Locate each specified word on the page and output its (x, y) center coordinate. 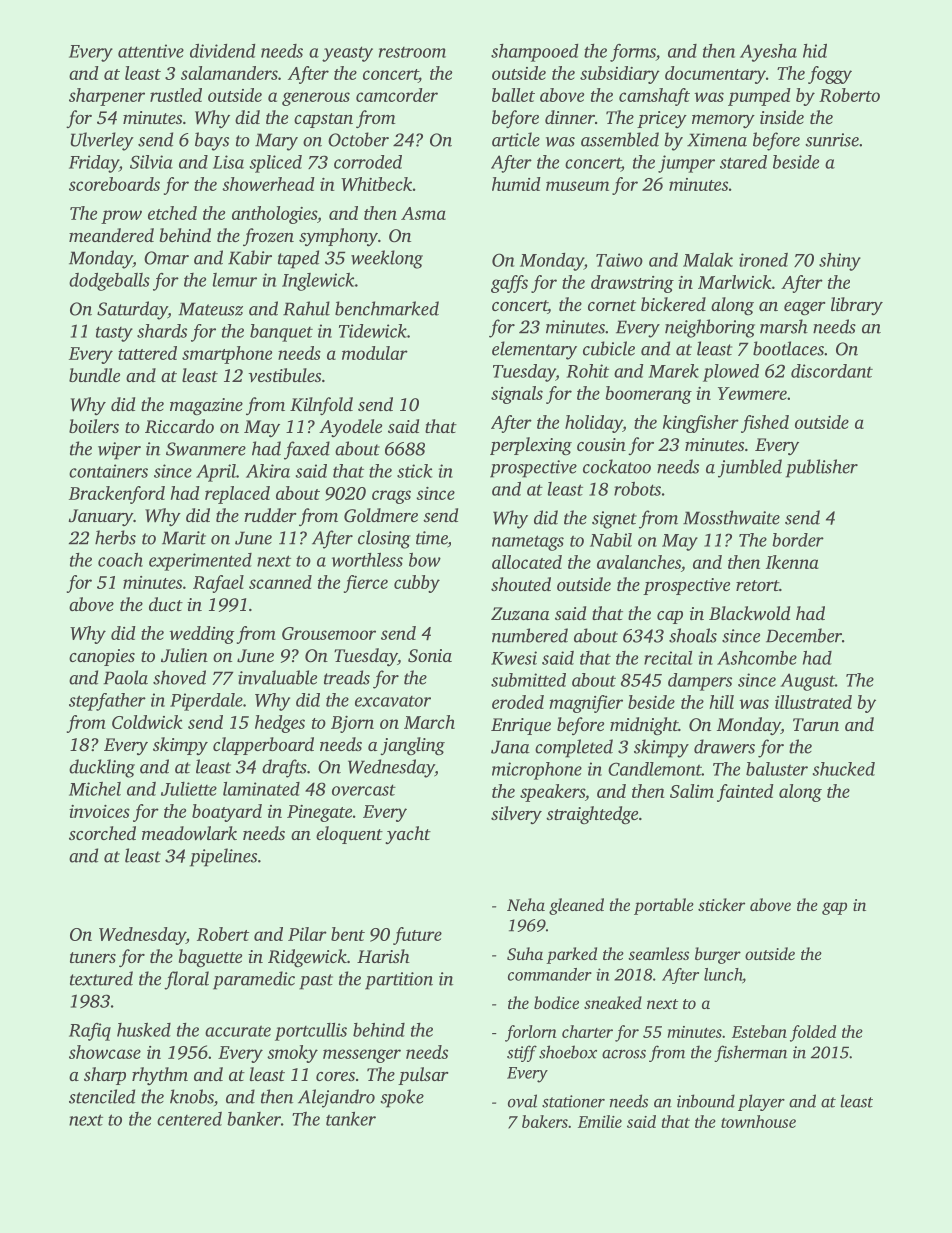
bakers (545, 1121)
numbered (530, 635)
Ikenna (792, 562)
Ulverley (102, 141)
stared (743, 162)
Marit (184, 538)
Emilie (600, 1121)
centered (189, 1119)
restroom (412, 52)
